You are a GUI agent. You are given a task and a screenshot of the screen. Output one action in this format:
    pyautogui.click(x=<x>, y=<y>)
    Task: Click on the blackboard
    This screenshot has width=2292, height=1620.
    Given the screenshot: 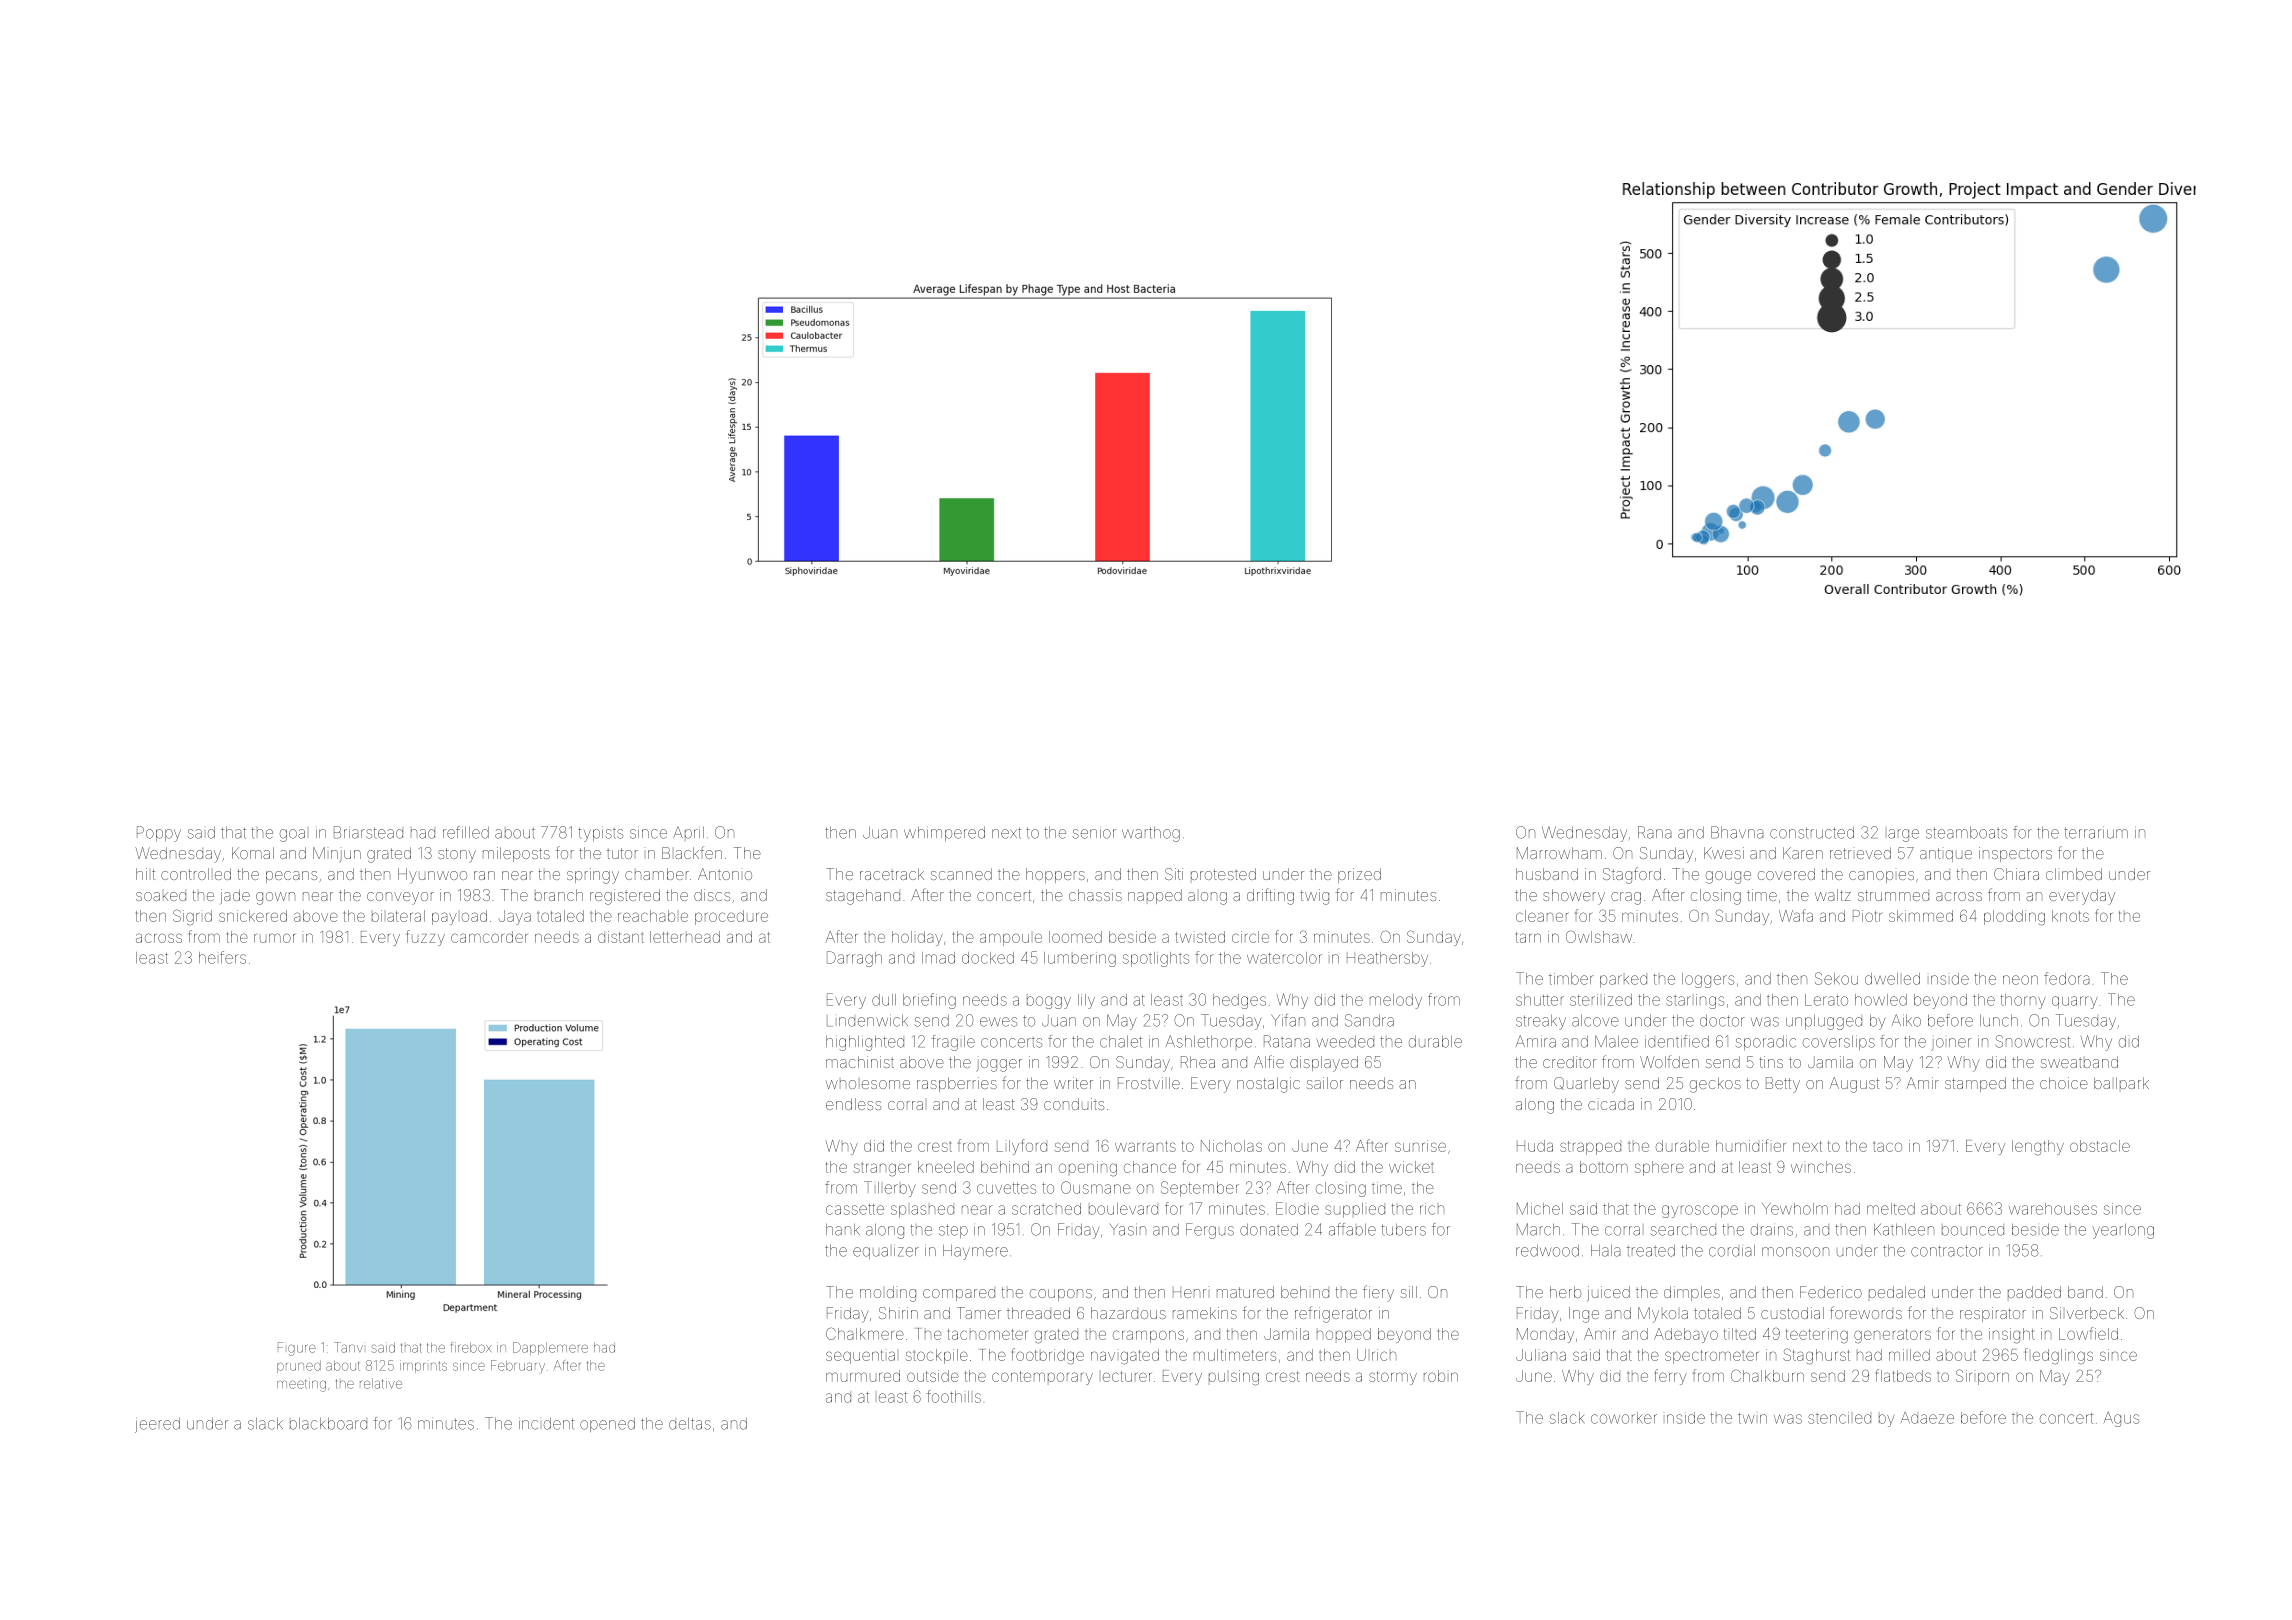 What is the action you would take?
    pyautogui.click(x=328, y=1424)
